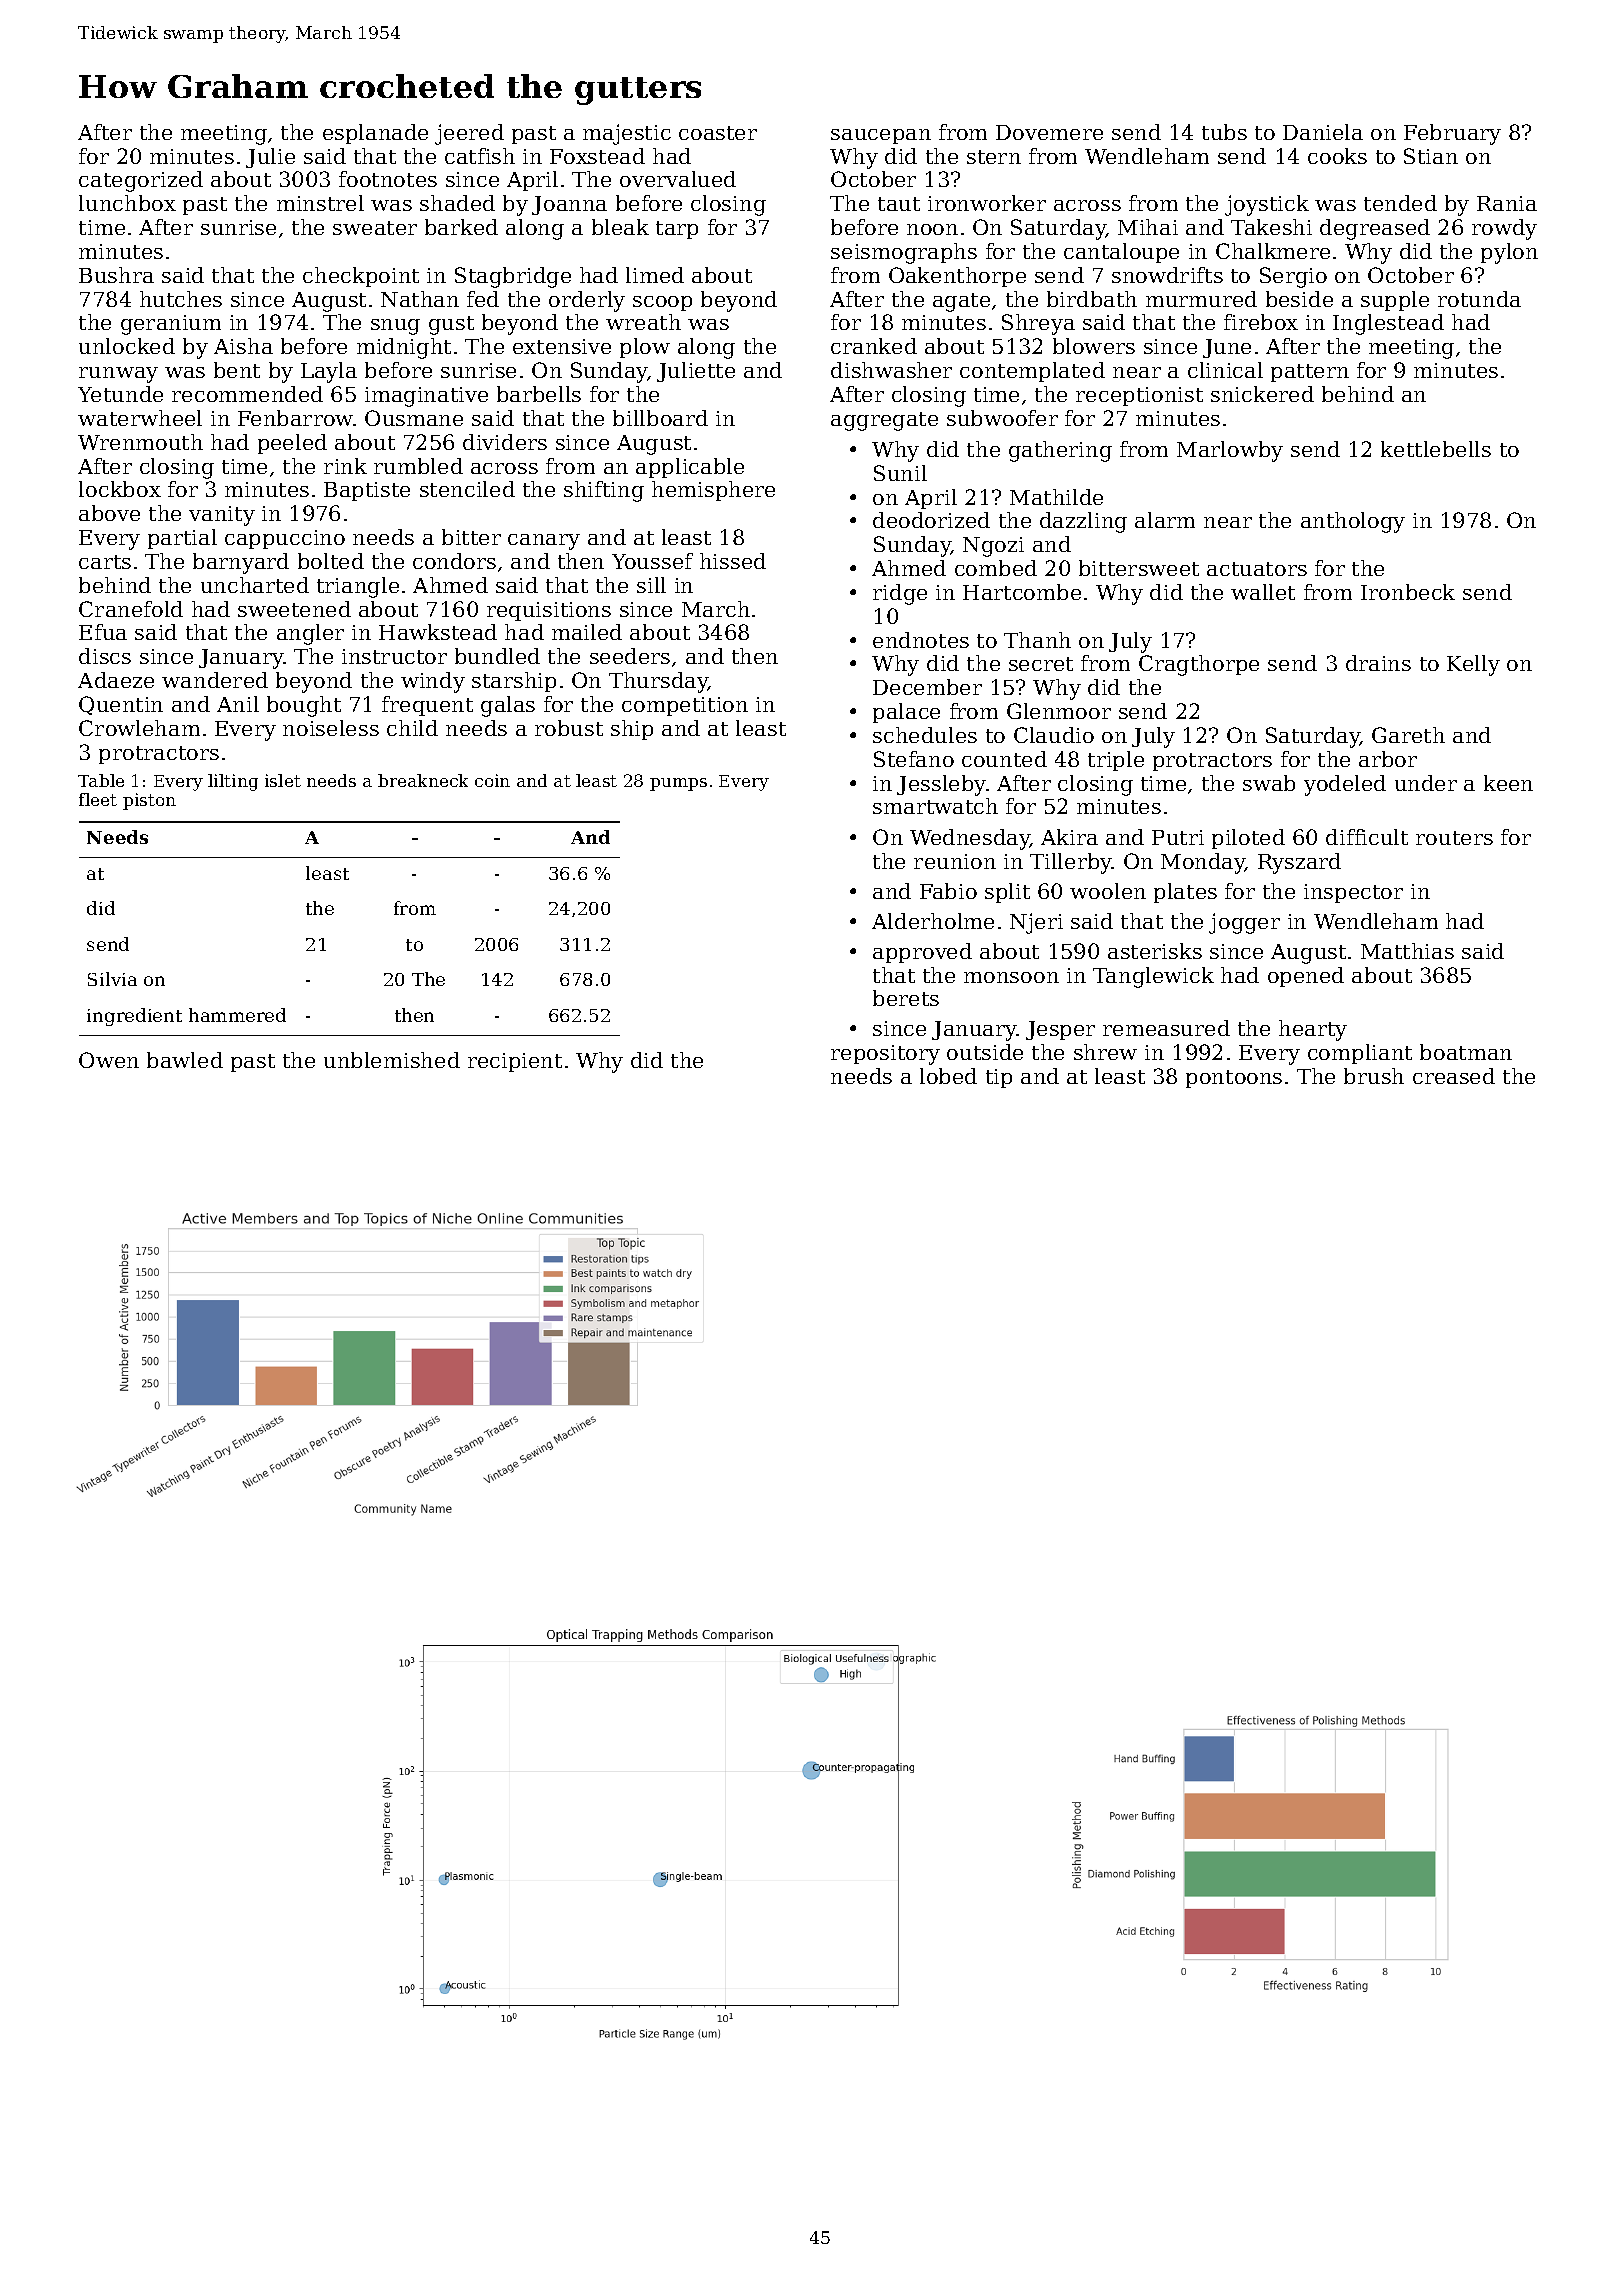 The image size is (1620, 2292). I want to click on palace, so click(906, 713).
